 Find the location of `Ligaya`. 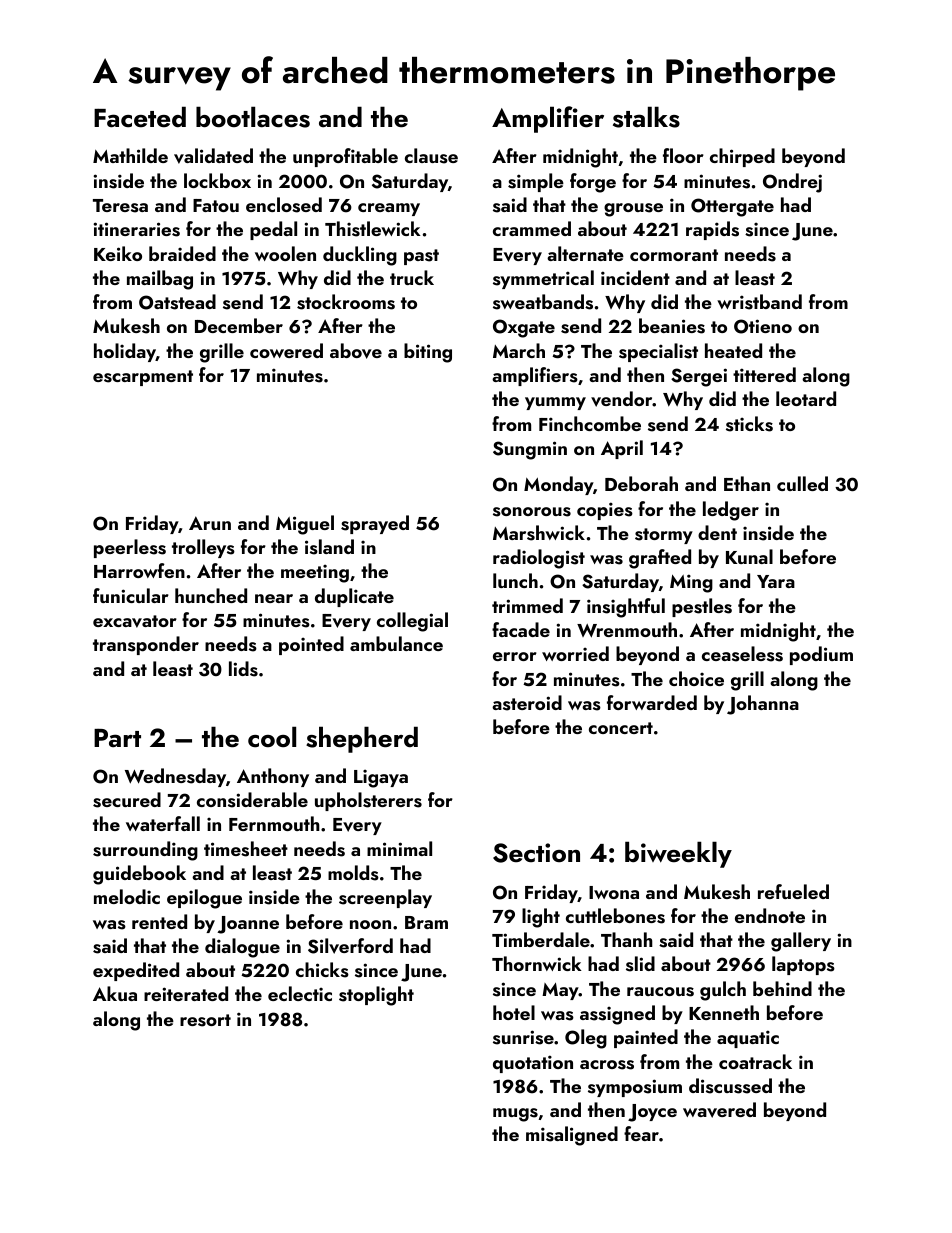

Ligaya is located at coordinates (381, 778).
